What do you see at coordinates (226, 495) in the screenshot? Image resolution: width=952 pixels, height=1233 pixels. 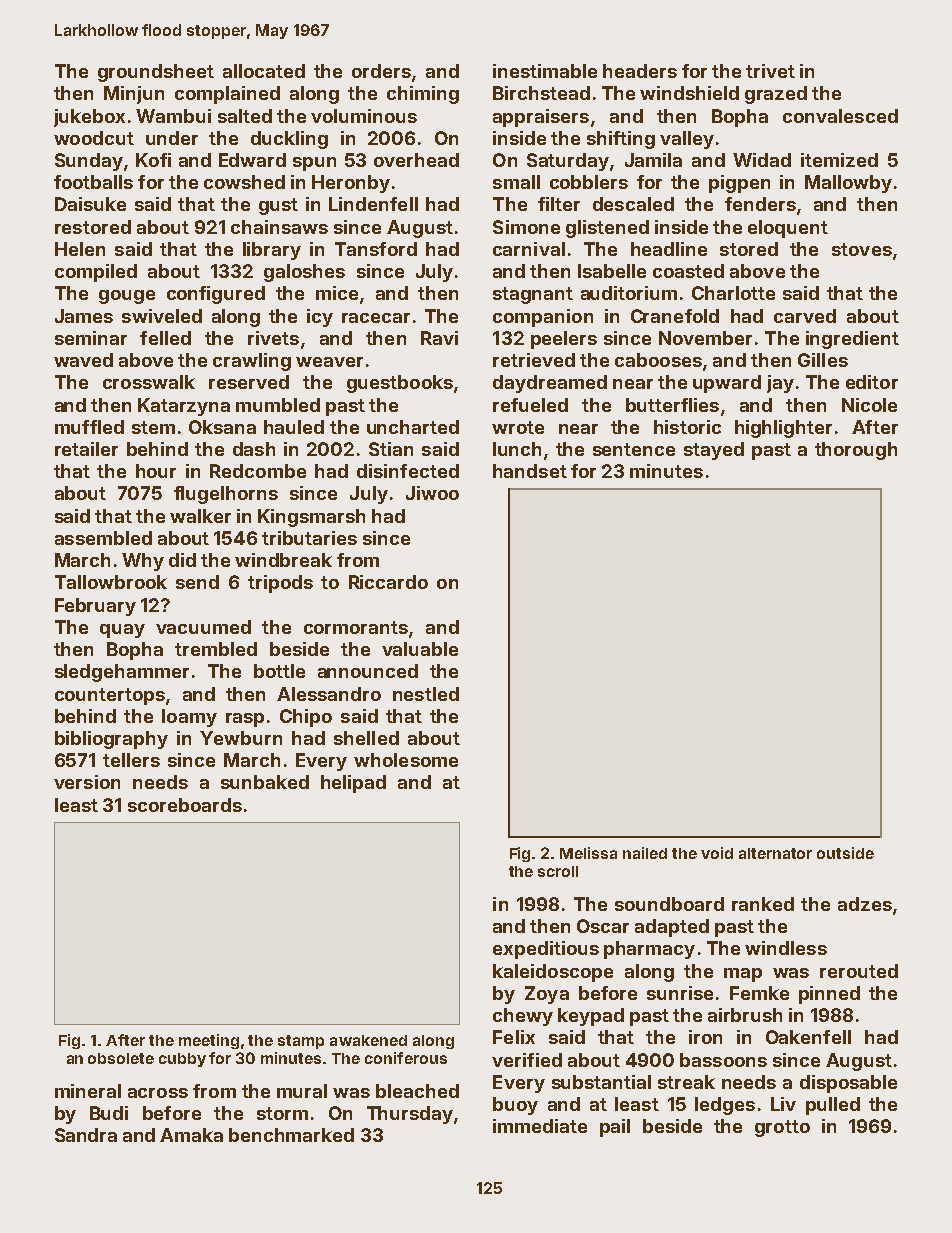 I see `flugelhorns` at bounding box center [226, 495].
